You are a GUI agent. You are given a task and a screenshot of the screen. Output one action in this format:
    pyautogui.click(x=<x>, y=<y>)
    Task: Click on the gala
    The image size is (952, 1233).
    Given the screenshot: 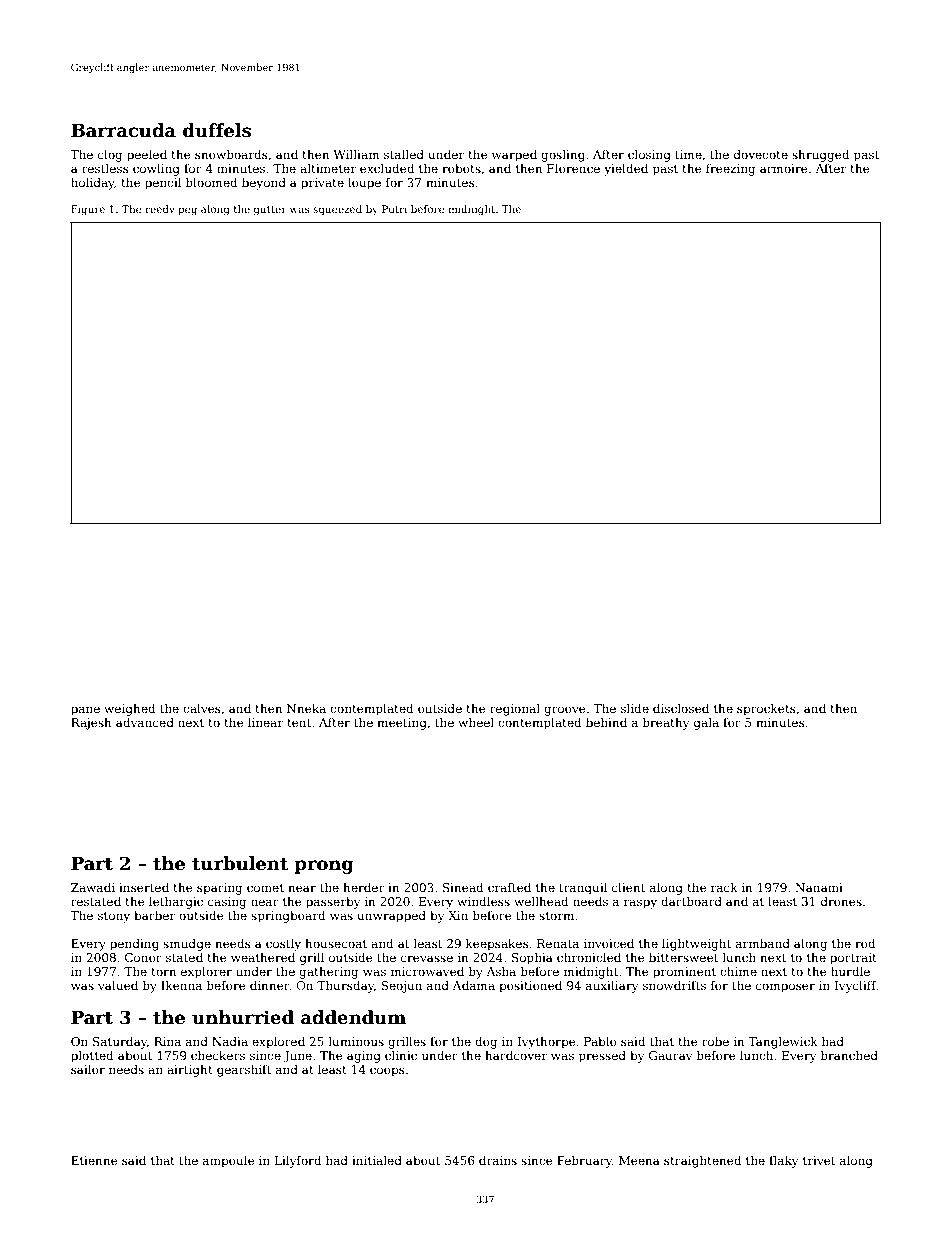 What is the action you would take?
    pyautogui.click(x=706, y=723)
